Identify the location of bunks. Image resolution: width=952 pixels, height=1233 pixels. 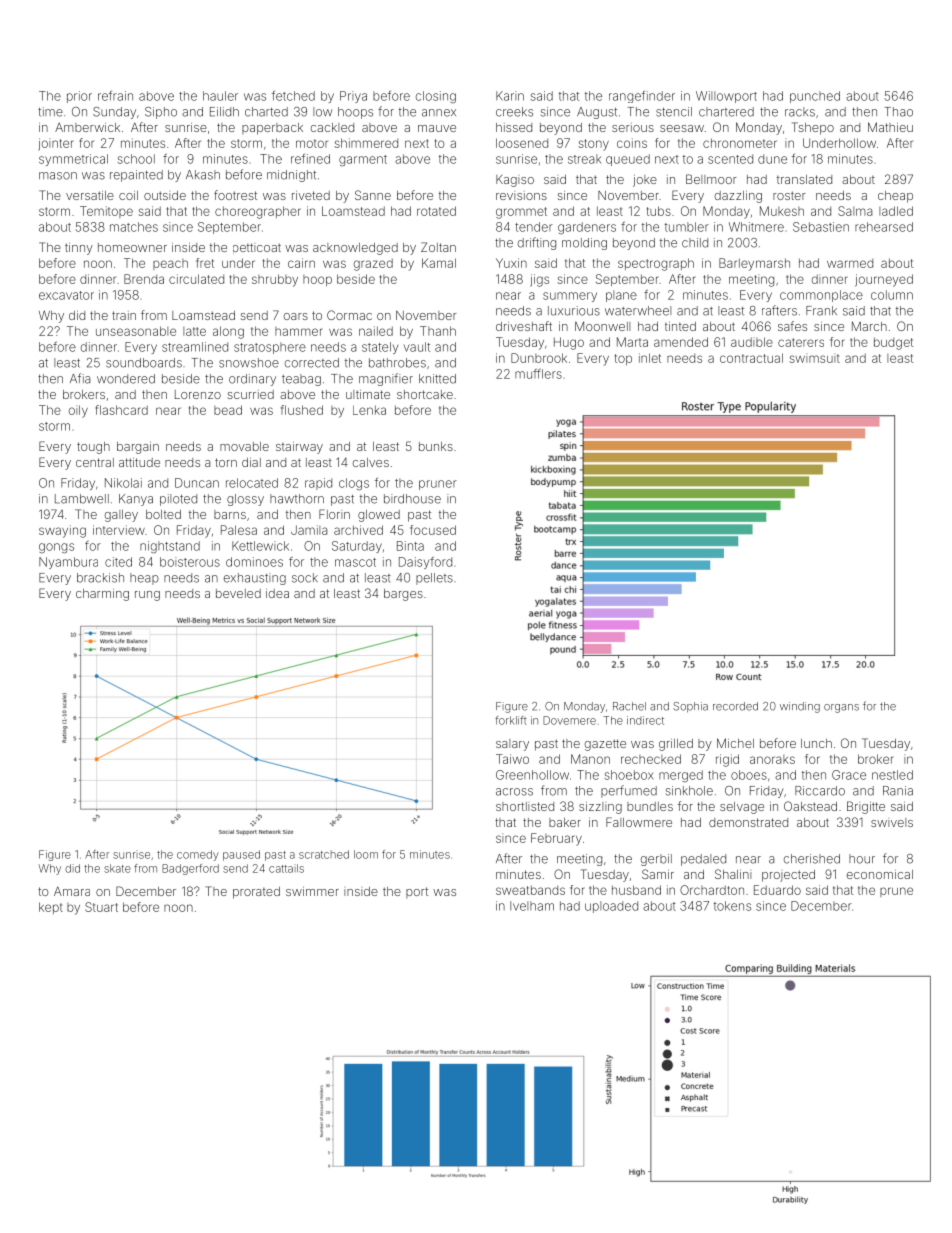
(436, 446).
